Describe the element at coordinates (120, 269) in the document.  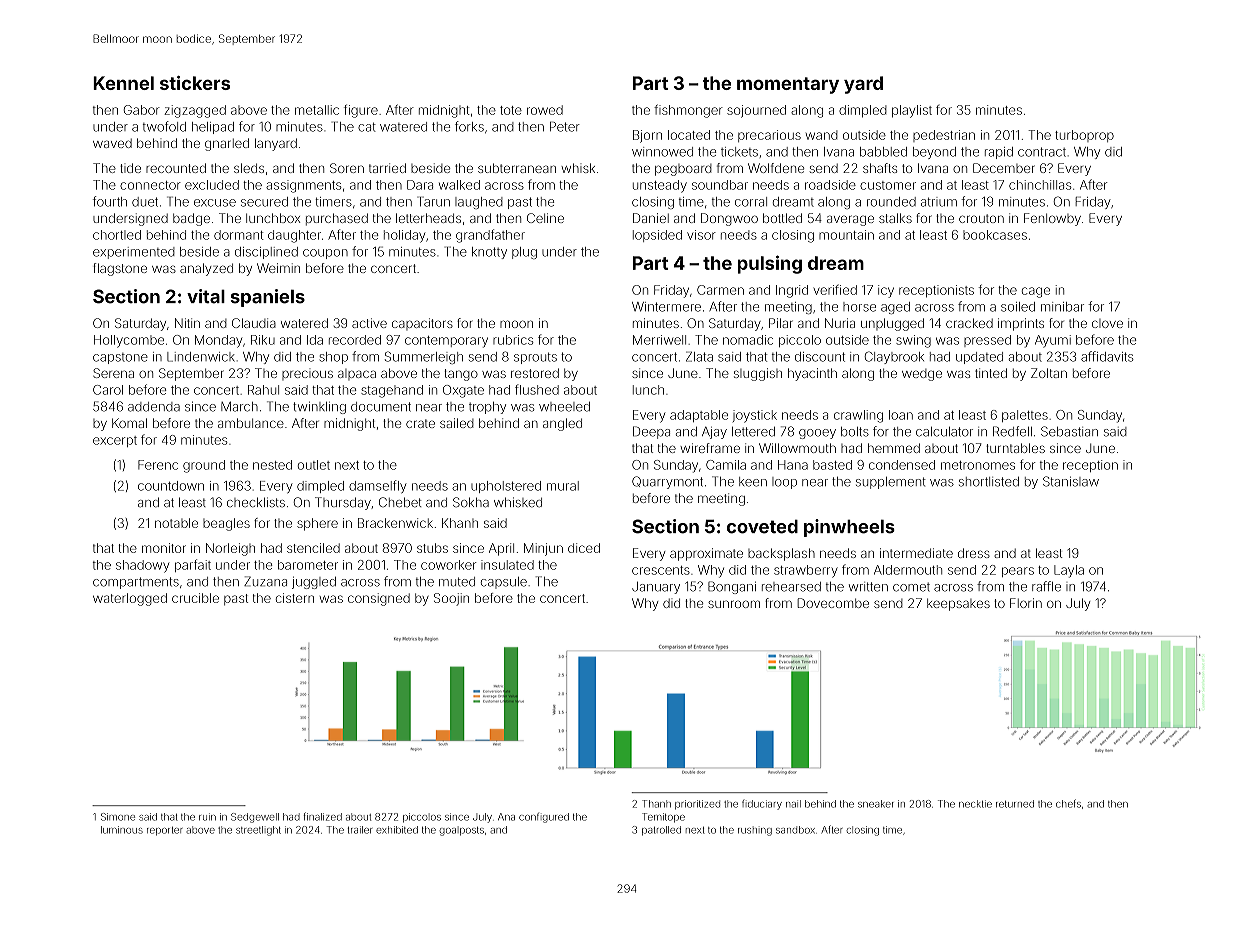
I see `flagstone` at that location.
